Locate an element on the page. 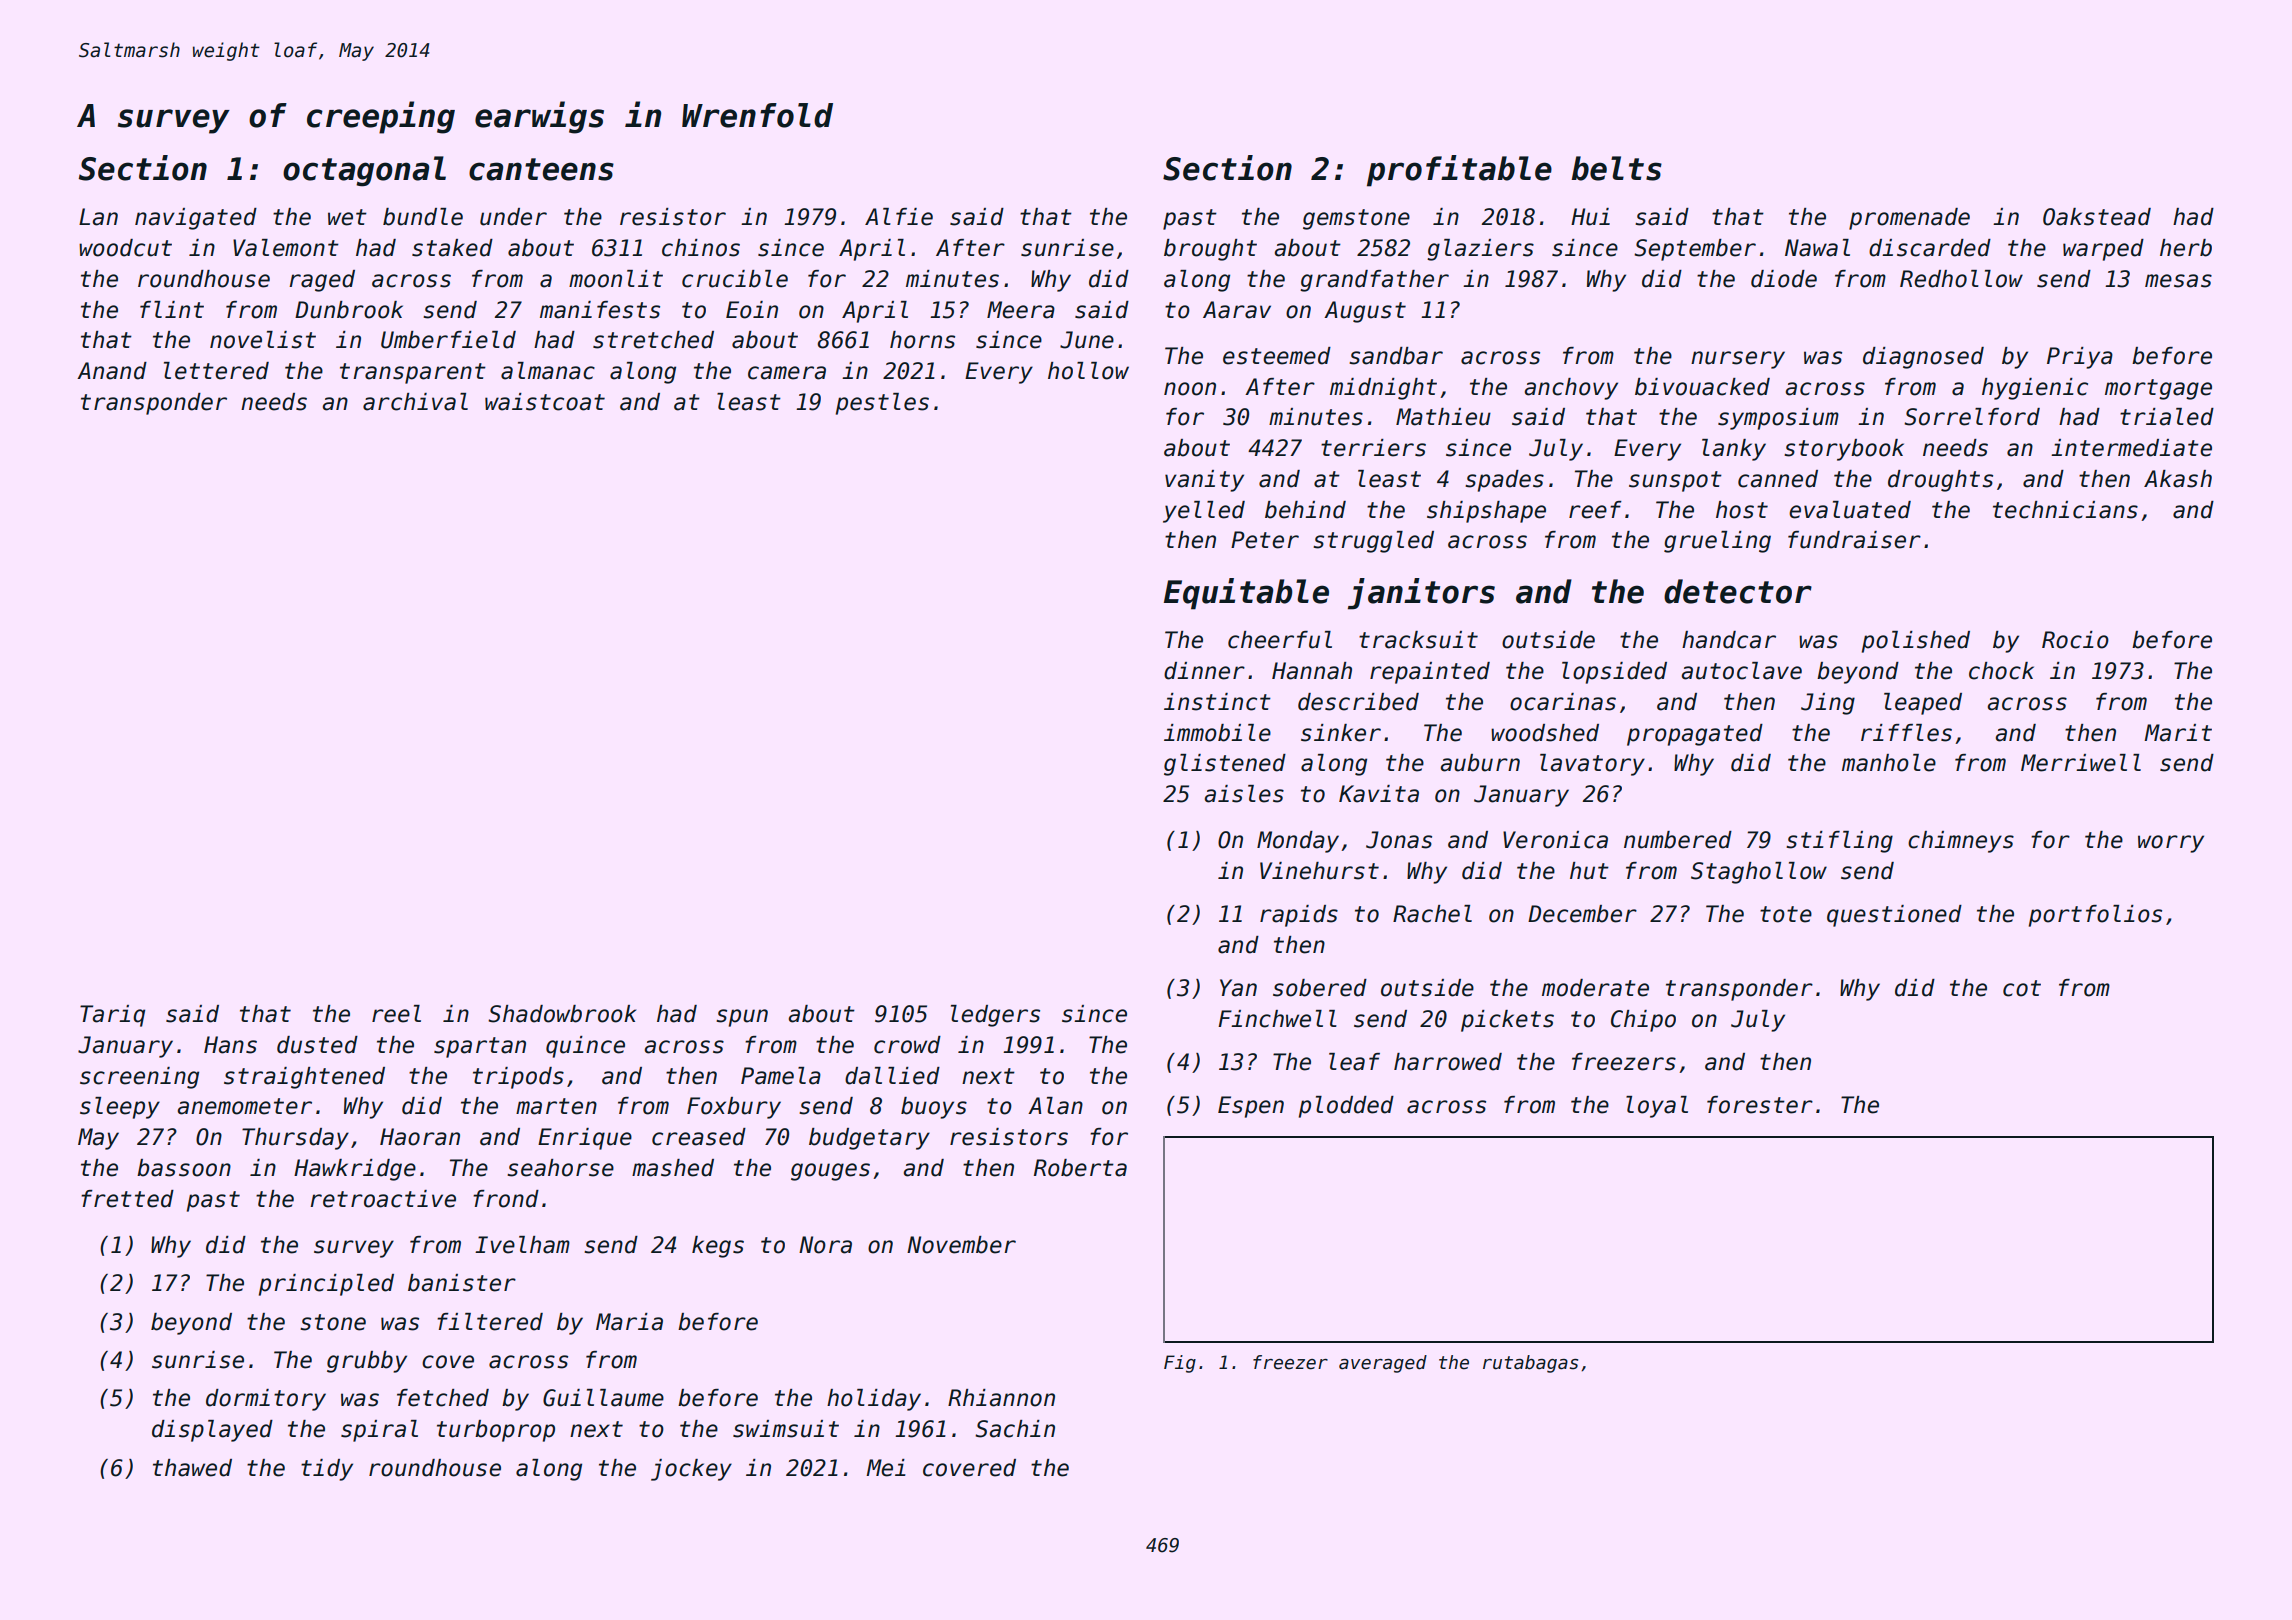 The width and height of the document is (2292, 1620). Shadowbrook is located at coordinates (562, 1014).
